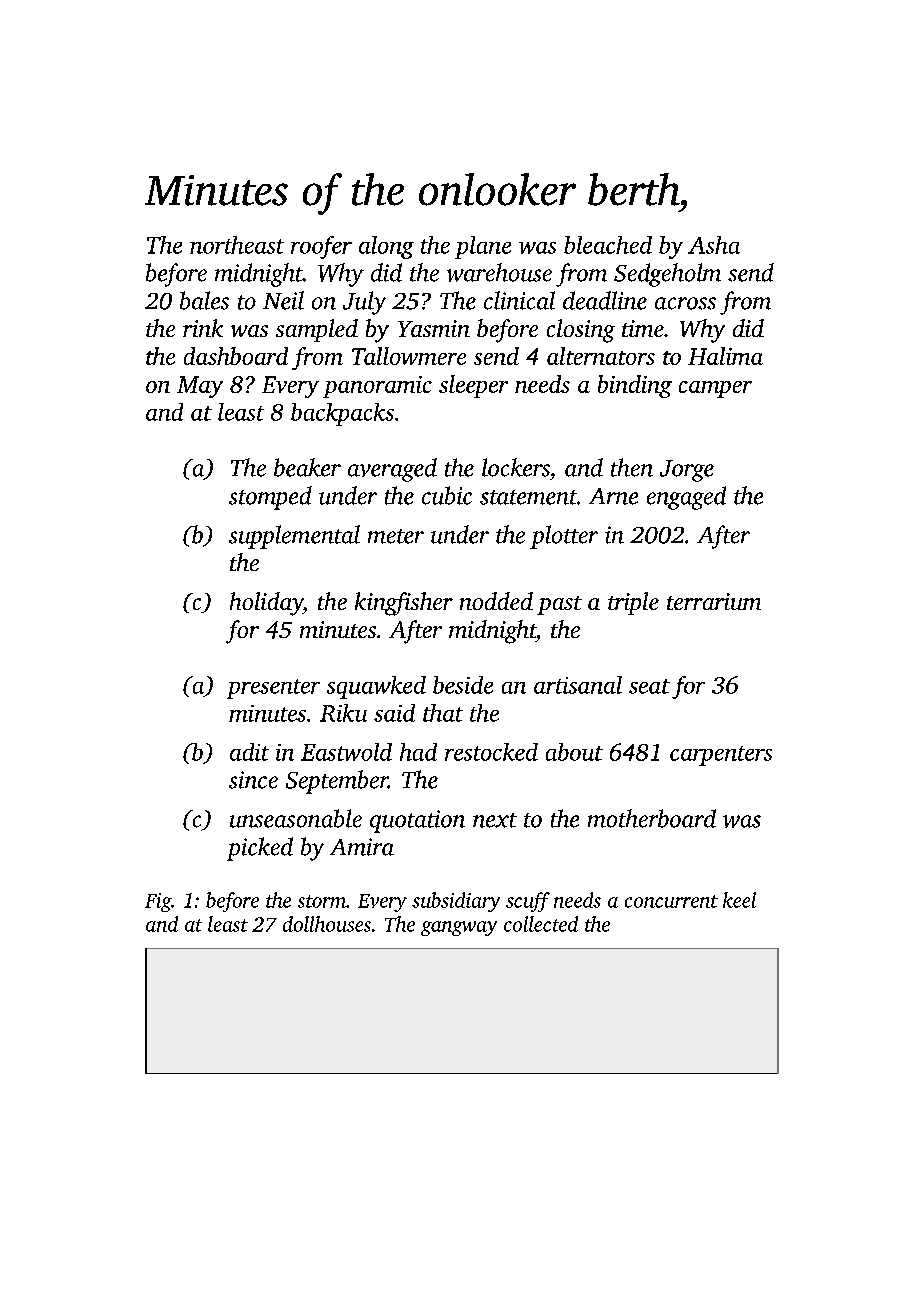 Image resolution: width=924 pixels, height=1311 pixels. Describe the element at coordinates (237, 245) in the image. I see `northeast` at that location.
